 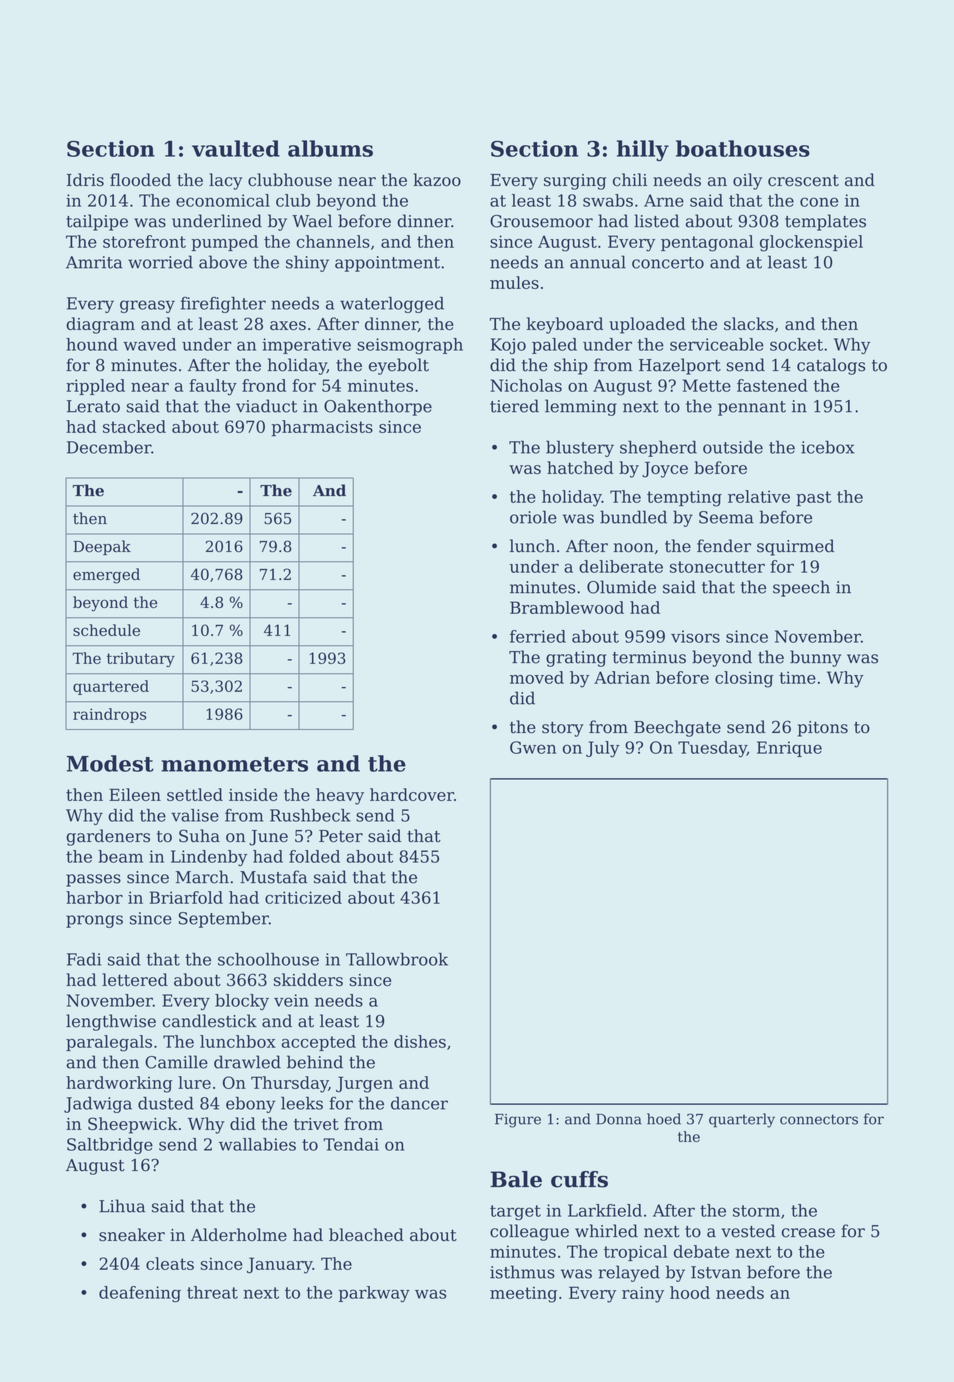 I want to click on schedule, so click(x=106, y=630).
